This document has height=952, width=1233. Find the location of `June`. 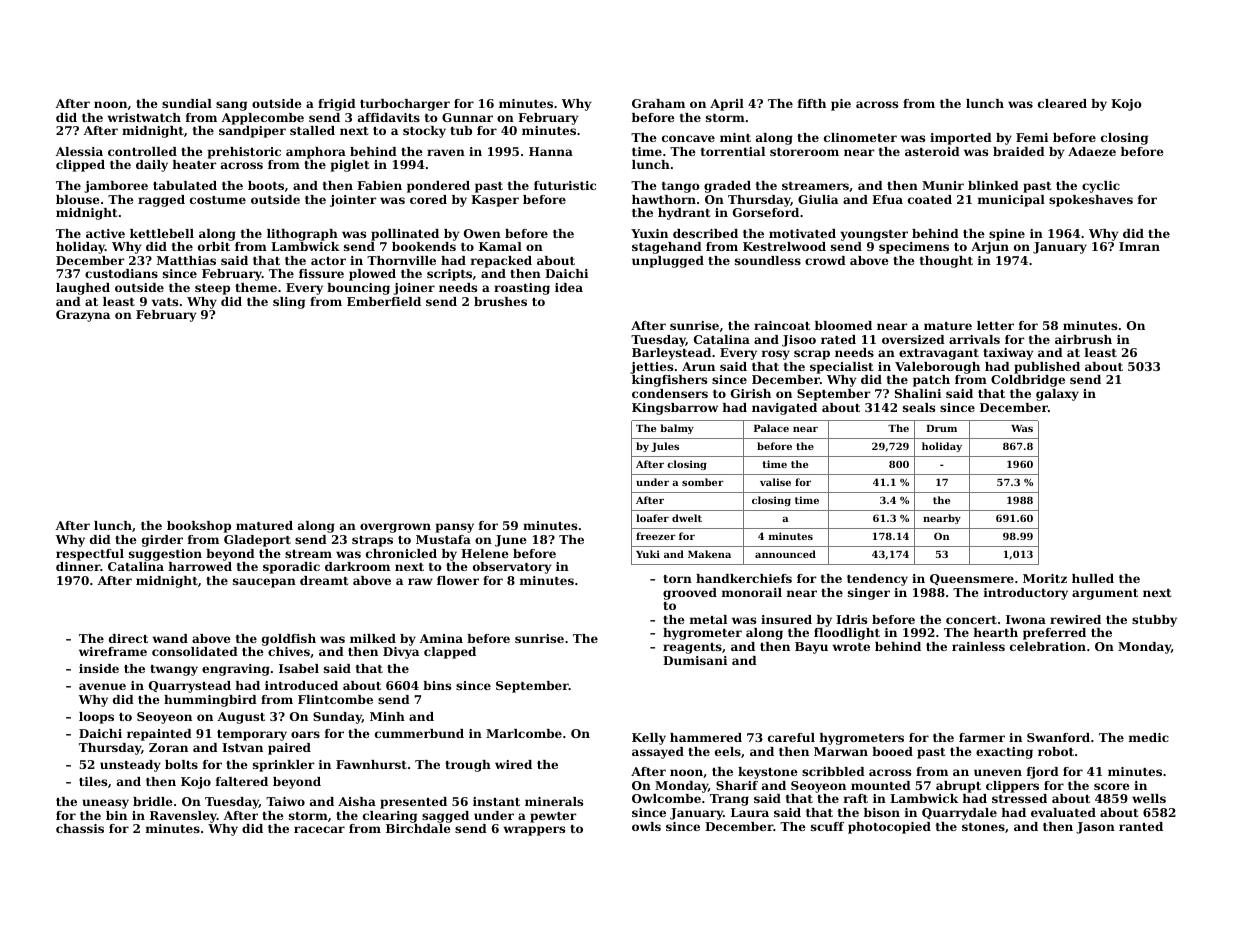

June is located at coordinates (511, 541).
